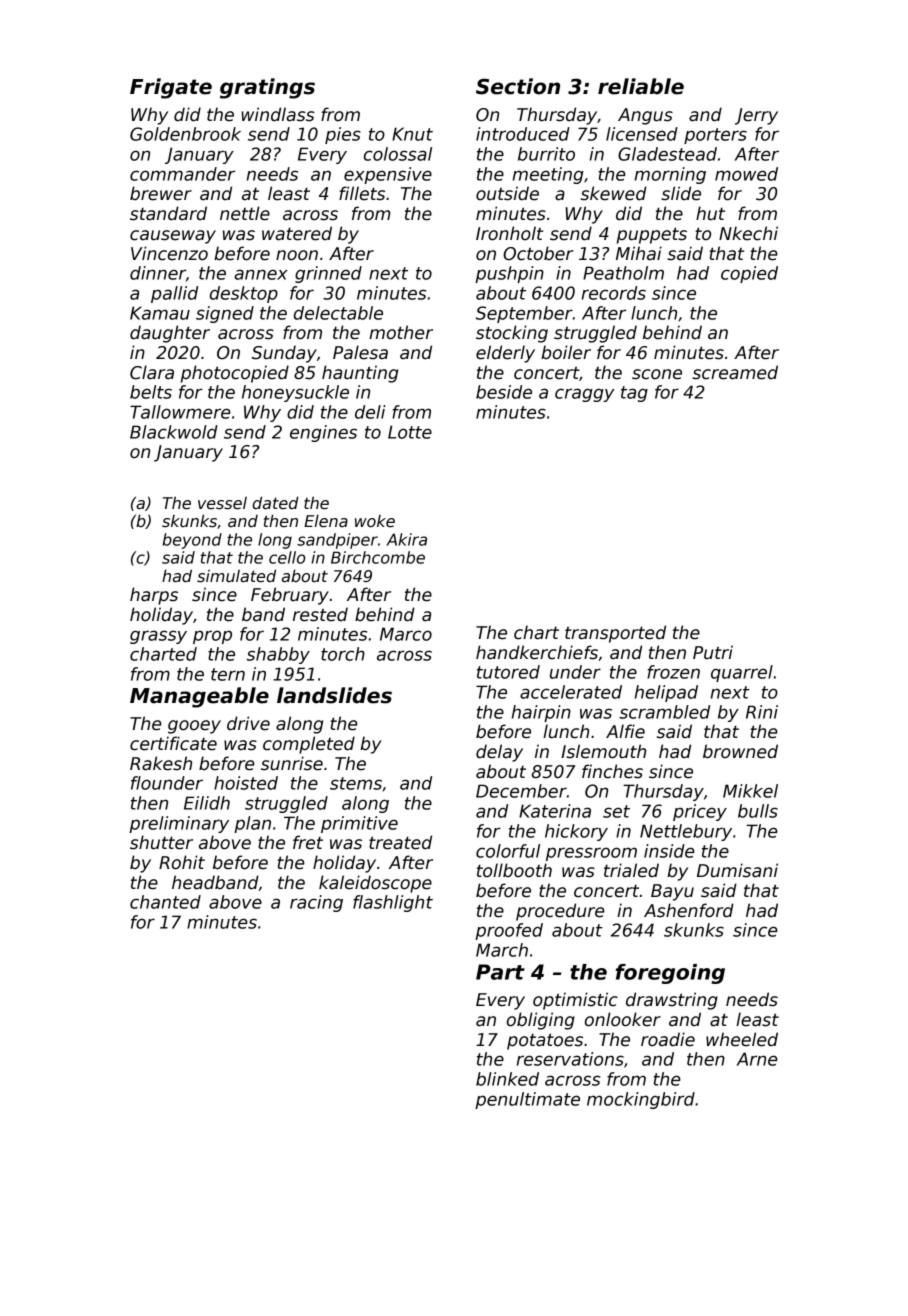  Describe the element at coordinates (412, 134) in the image. I see `Knut` at that location.
